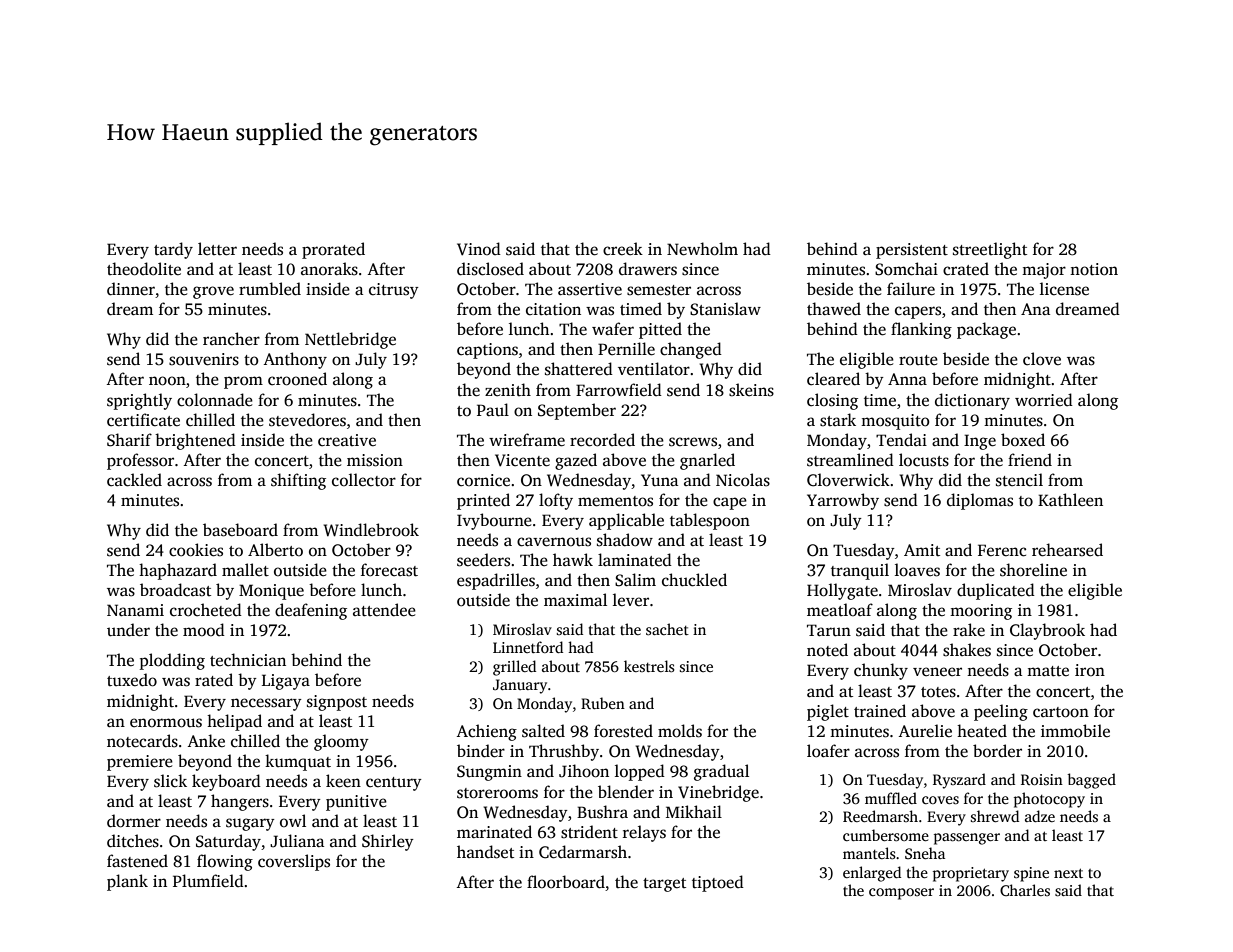  What do you see at coordinates (167, 381) in the image?
I see `noon` at bounding box center [167, 381].
